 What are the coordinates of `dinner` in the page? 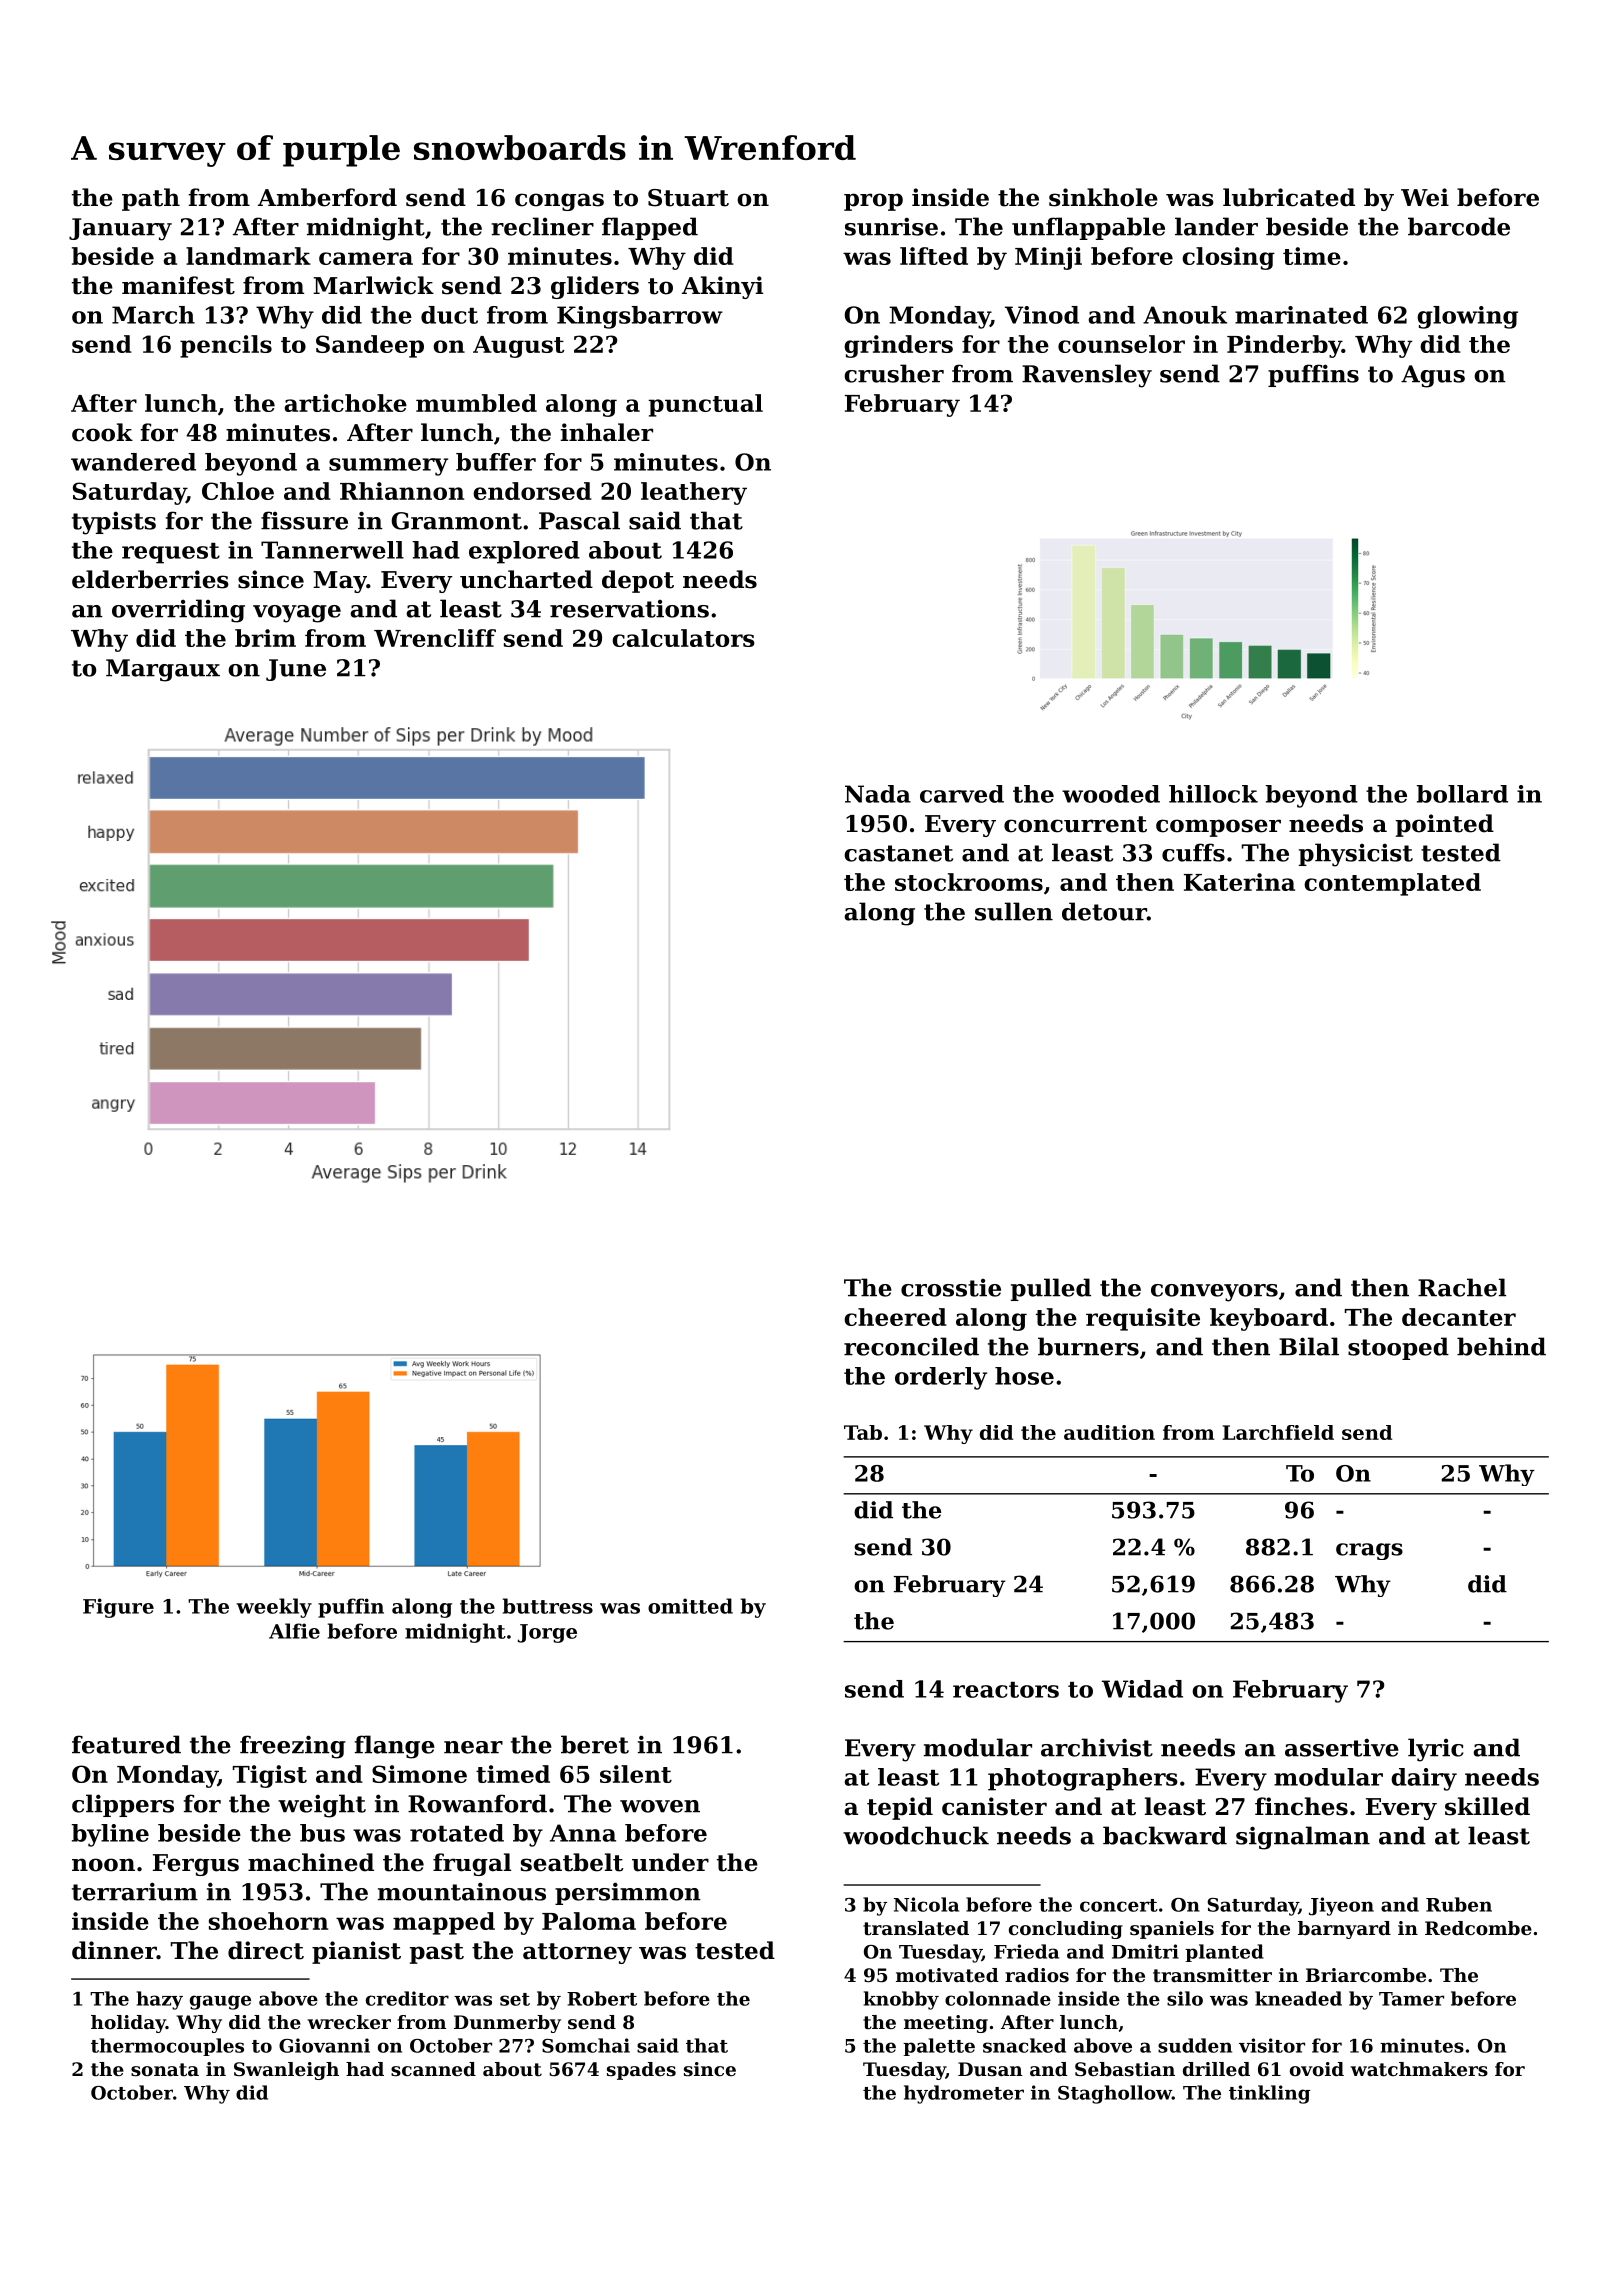 It's located at (114, 1950).
